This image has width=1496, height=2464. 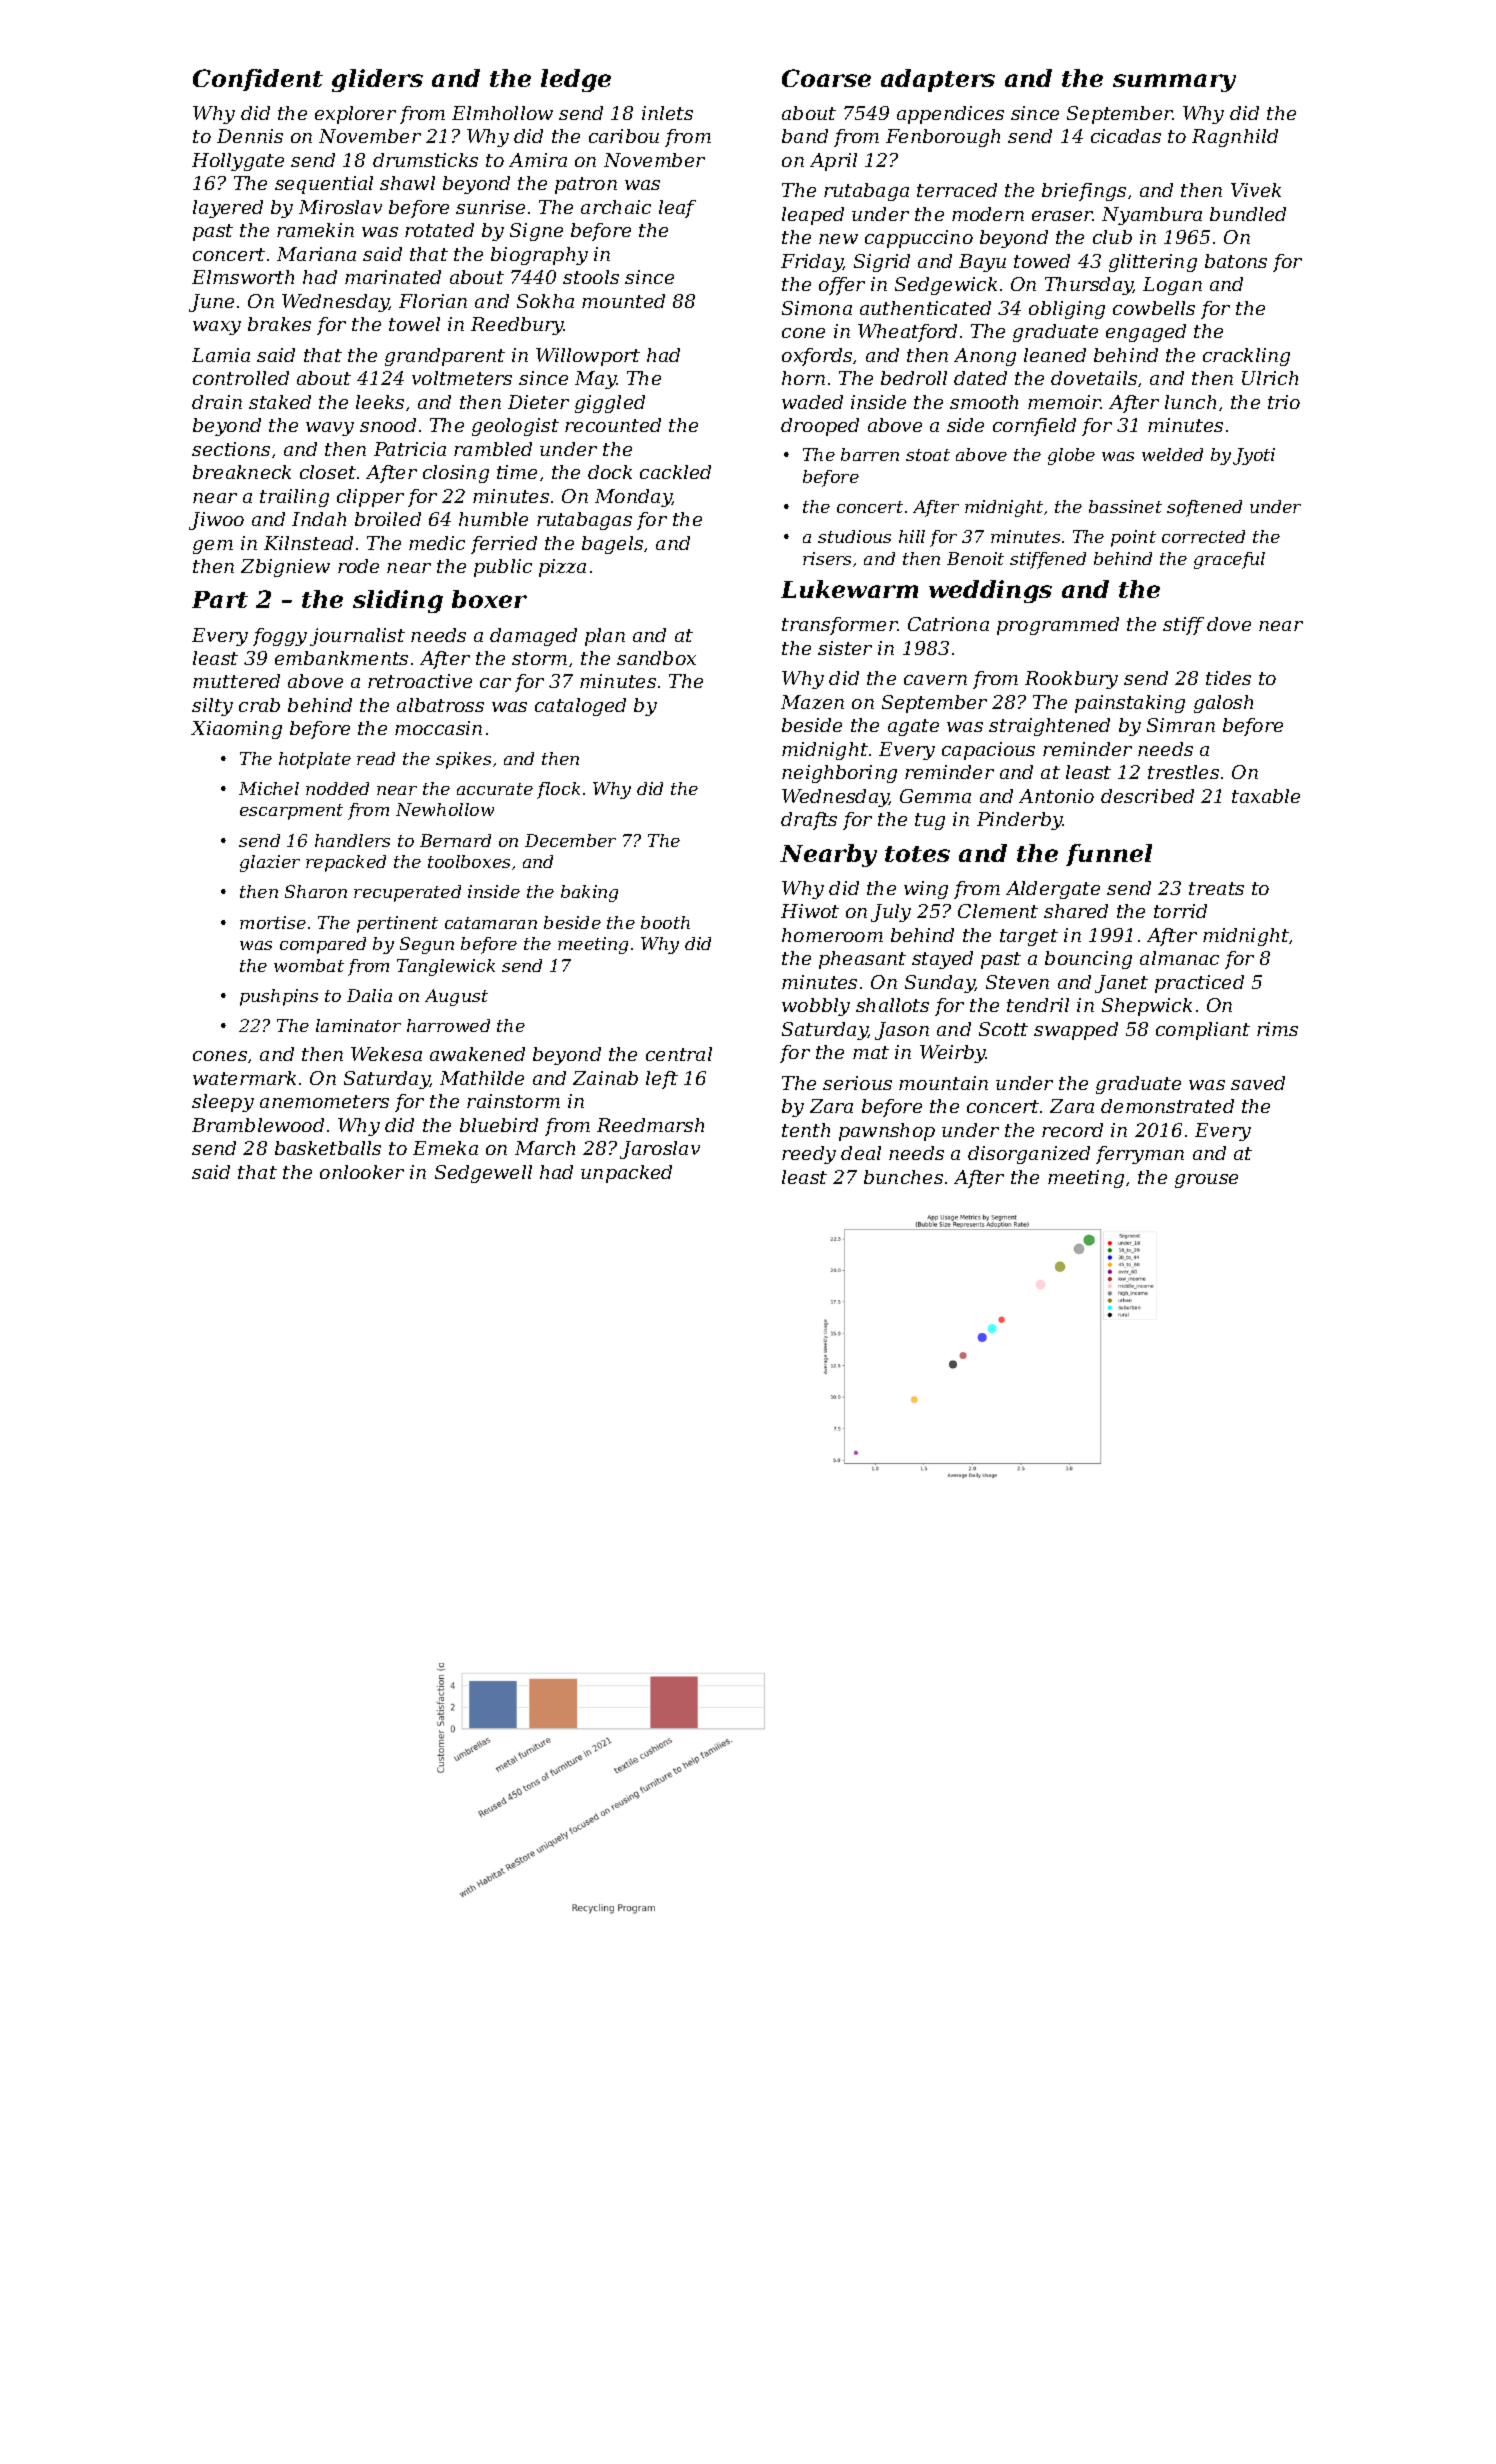 What do you see at coordinates (623, 301) in the image?
I see `mounted` at bounding box center [623, 301].
